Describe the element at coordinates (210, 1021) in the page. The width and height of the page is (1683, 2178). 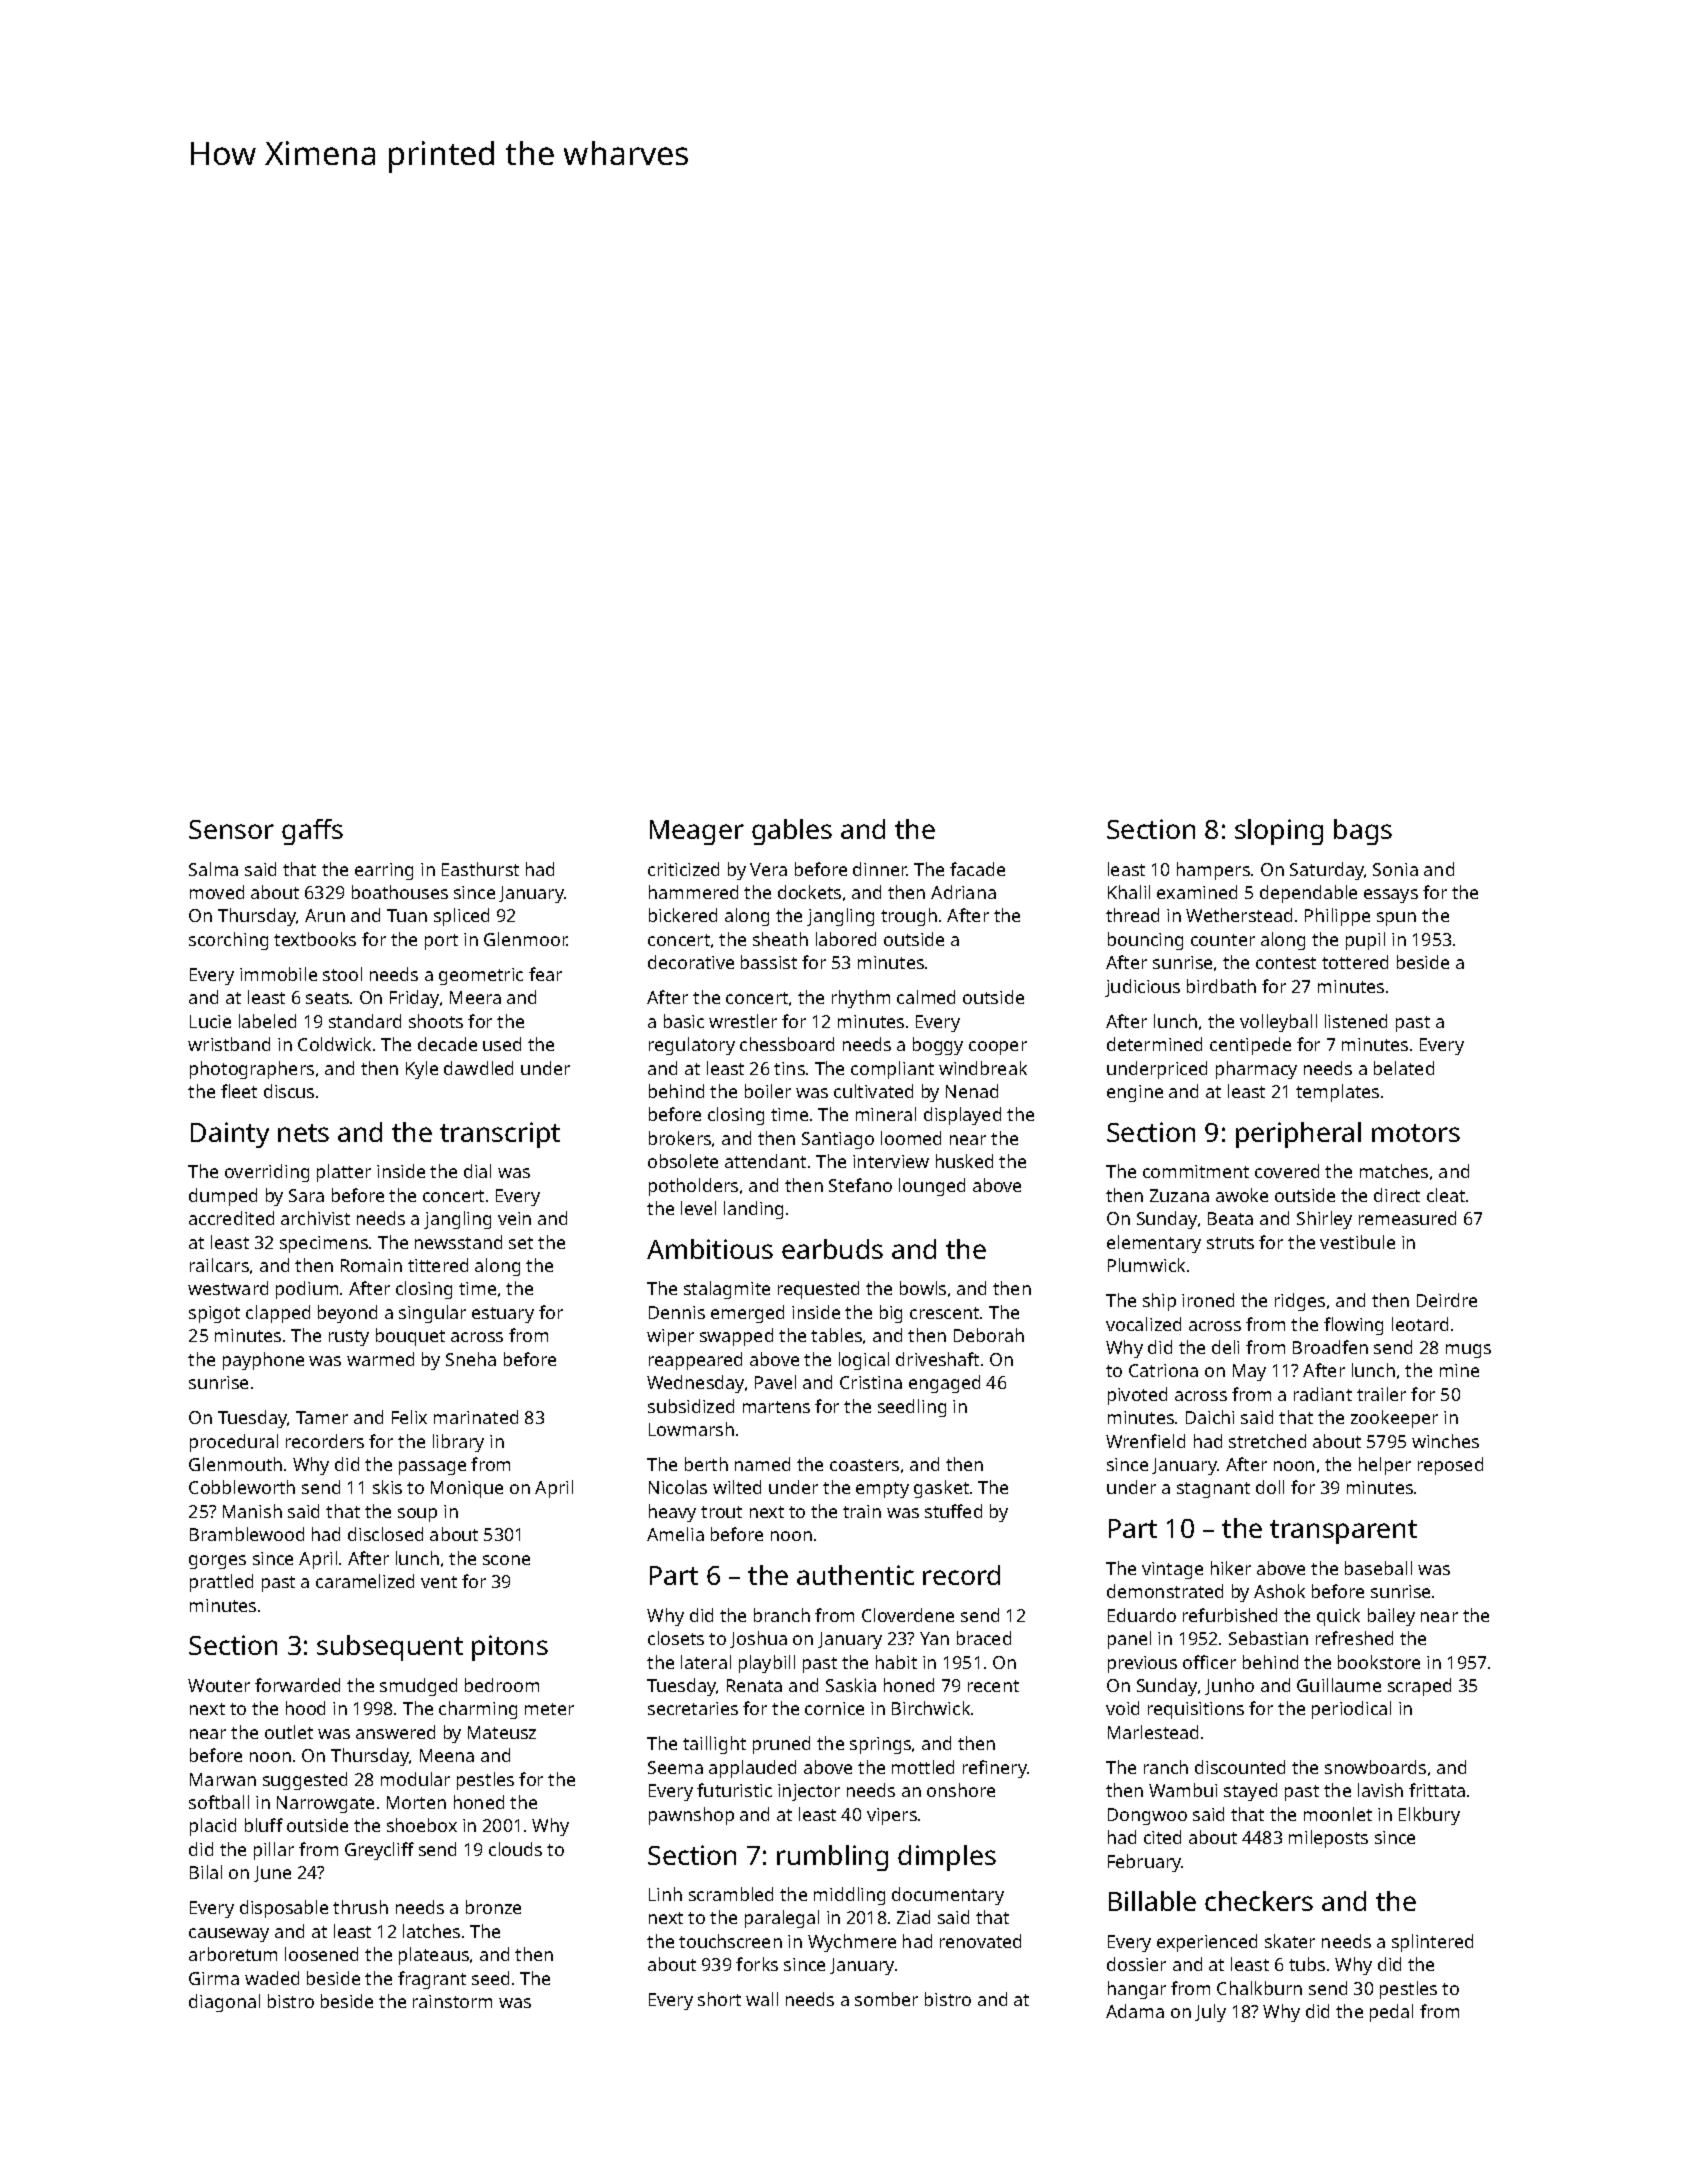
I see `Lucie` at that location.
